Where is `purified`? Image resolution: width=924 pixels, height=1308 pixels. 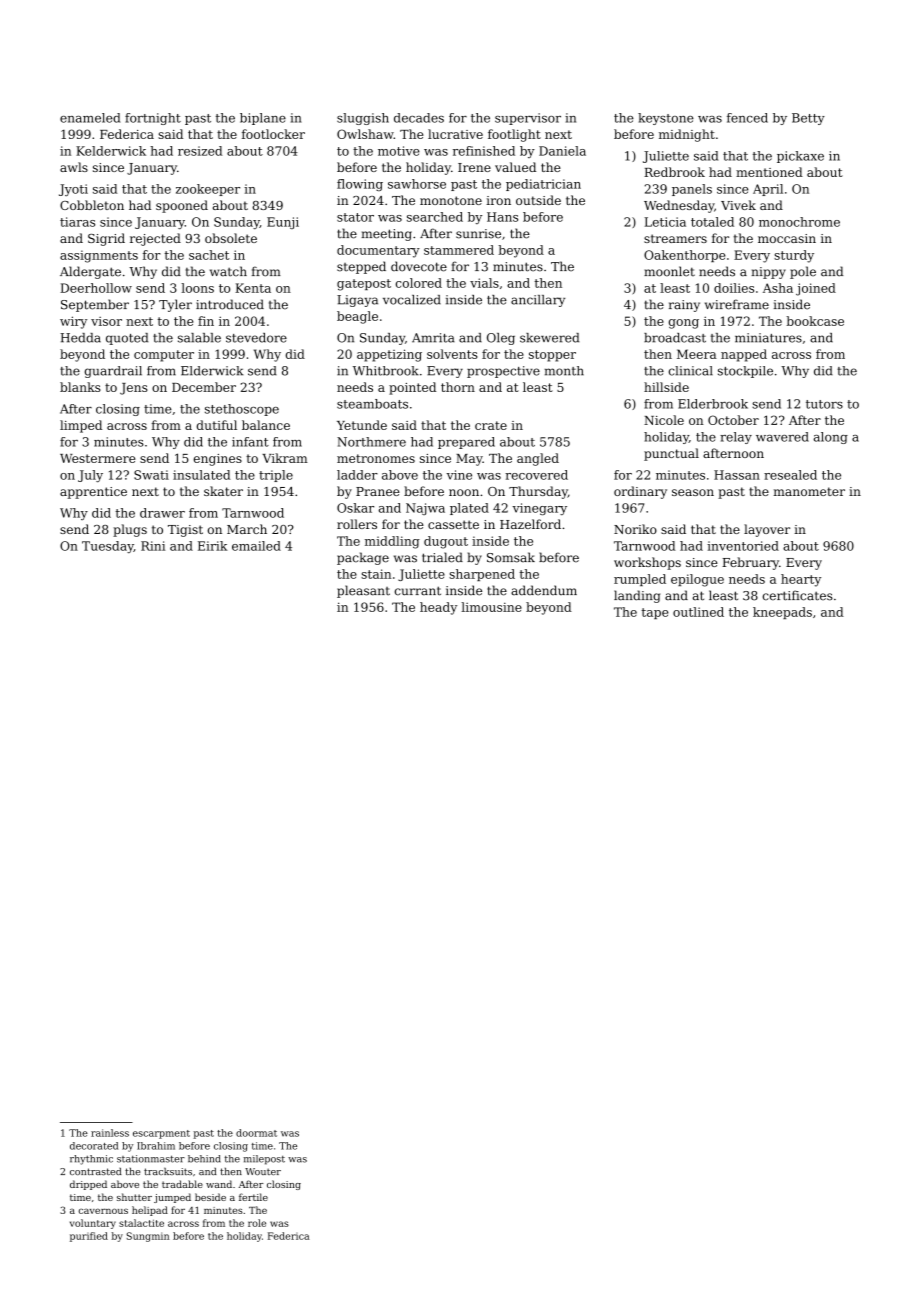
purified is located at coordinates (89, 1237).
